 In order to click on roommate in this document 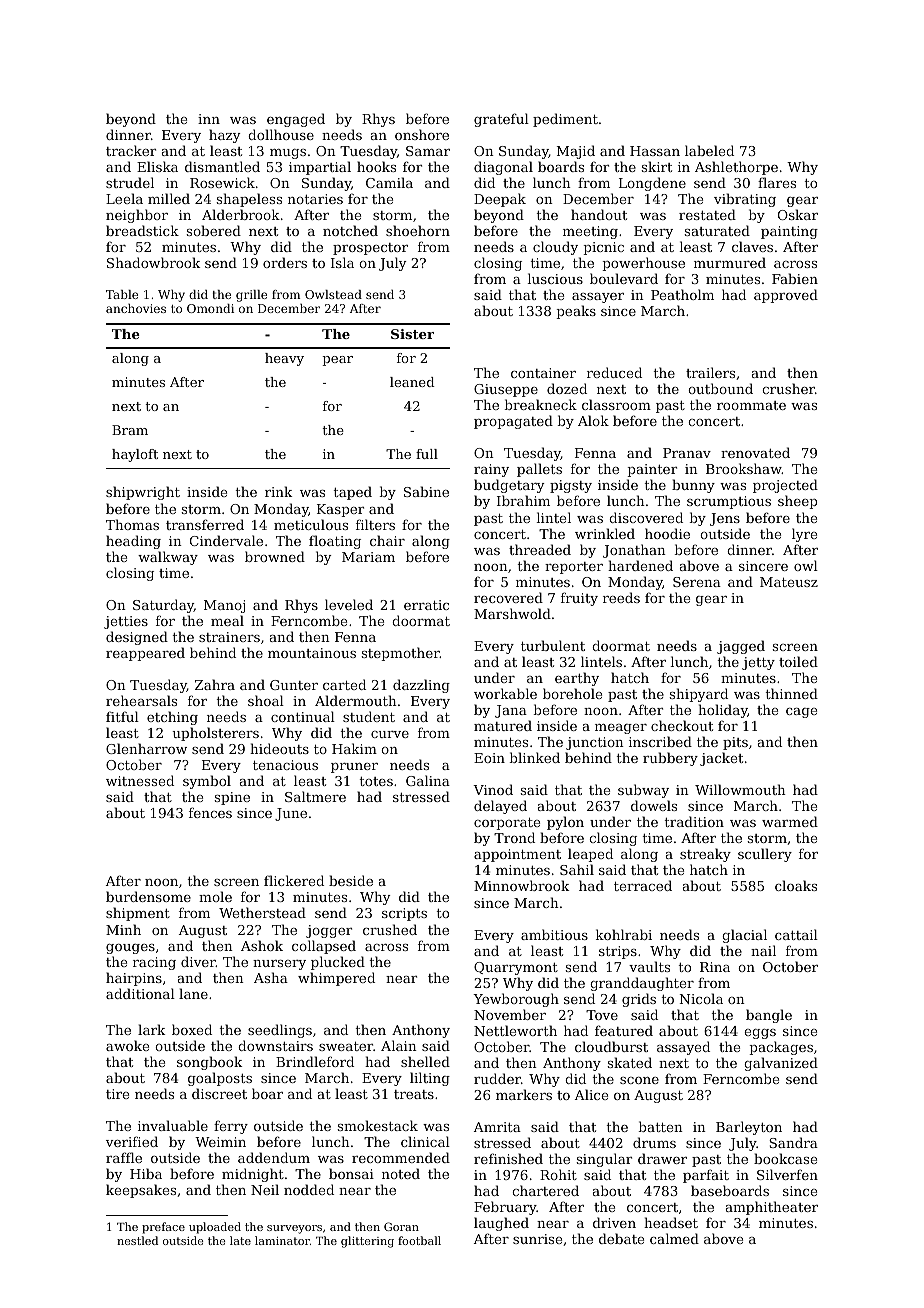, I will do `click(751, 405)`.
